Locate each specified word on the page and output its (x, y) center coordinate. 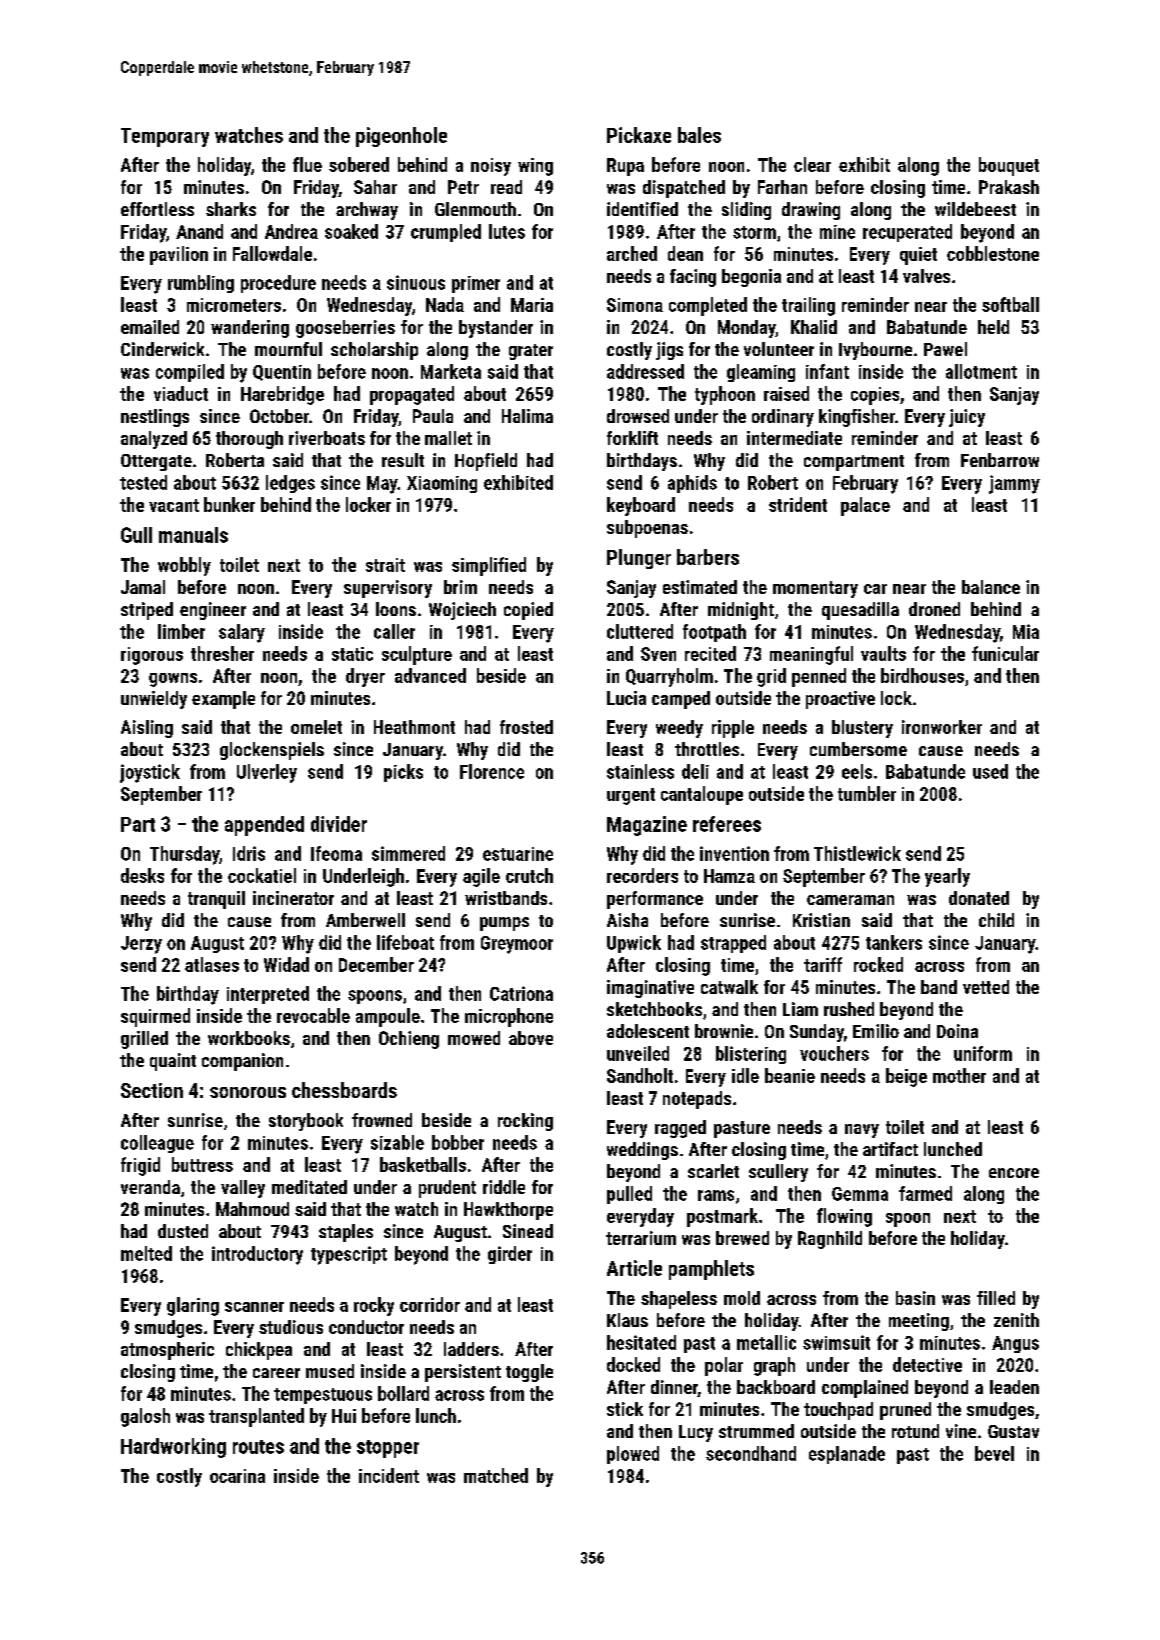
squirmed (155, 1017)
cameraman (850, 900)
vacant (174, 505)
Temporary (165, 137)
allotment (981, 371)
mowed (474, 1038)
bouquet (1009, 166)
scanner (254, 1307)
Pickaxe (639, 135)
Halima (527, 416)
